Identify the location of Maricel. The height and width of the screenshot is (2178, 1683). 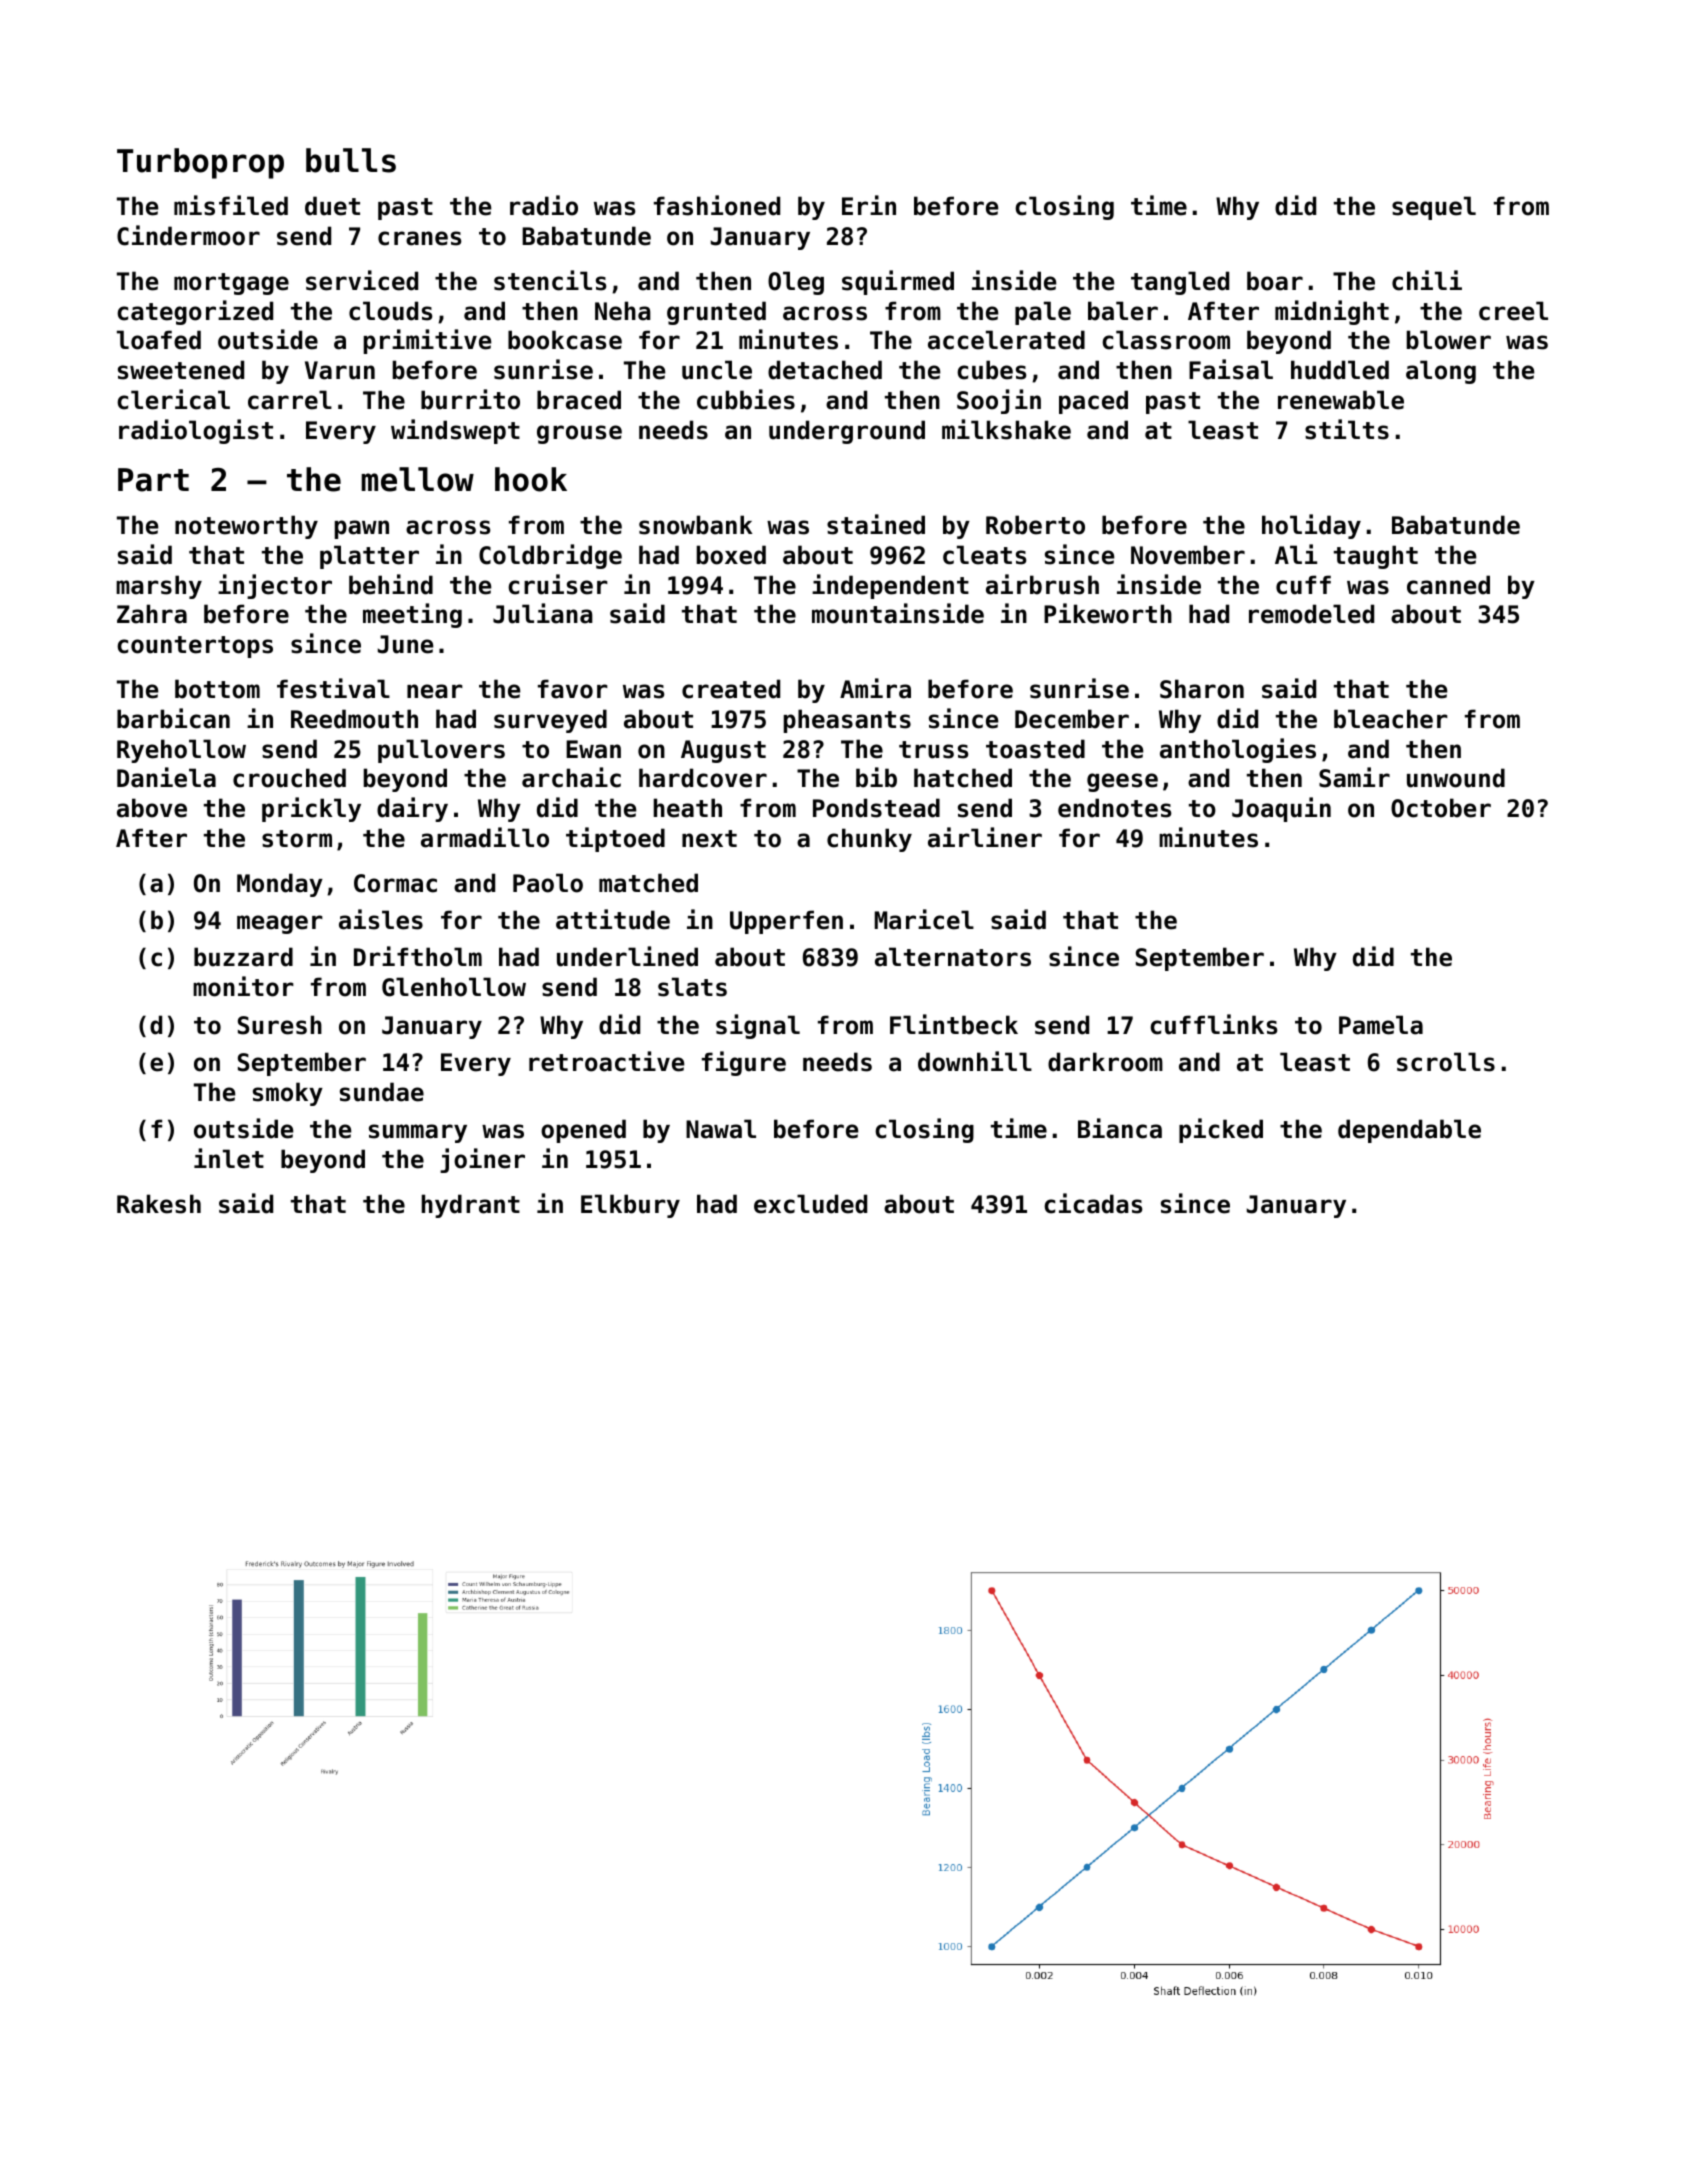
(924, 919).
